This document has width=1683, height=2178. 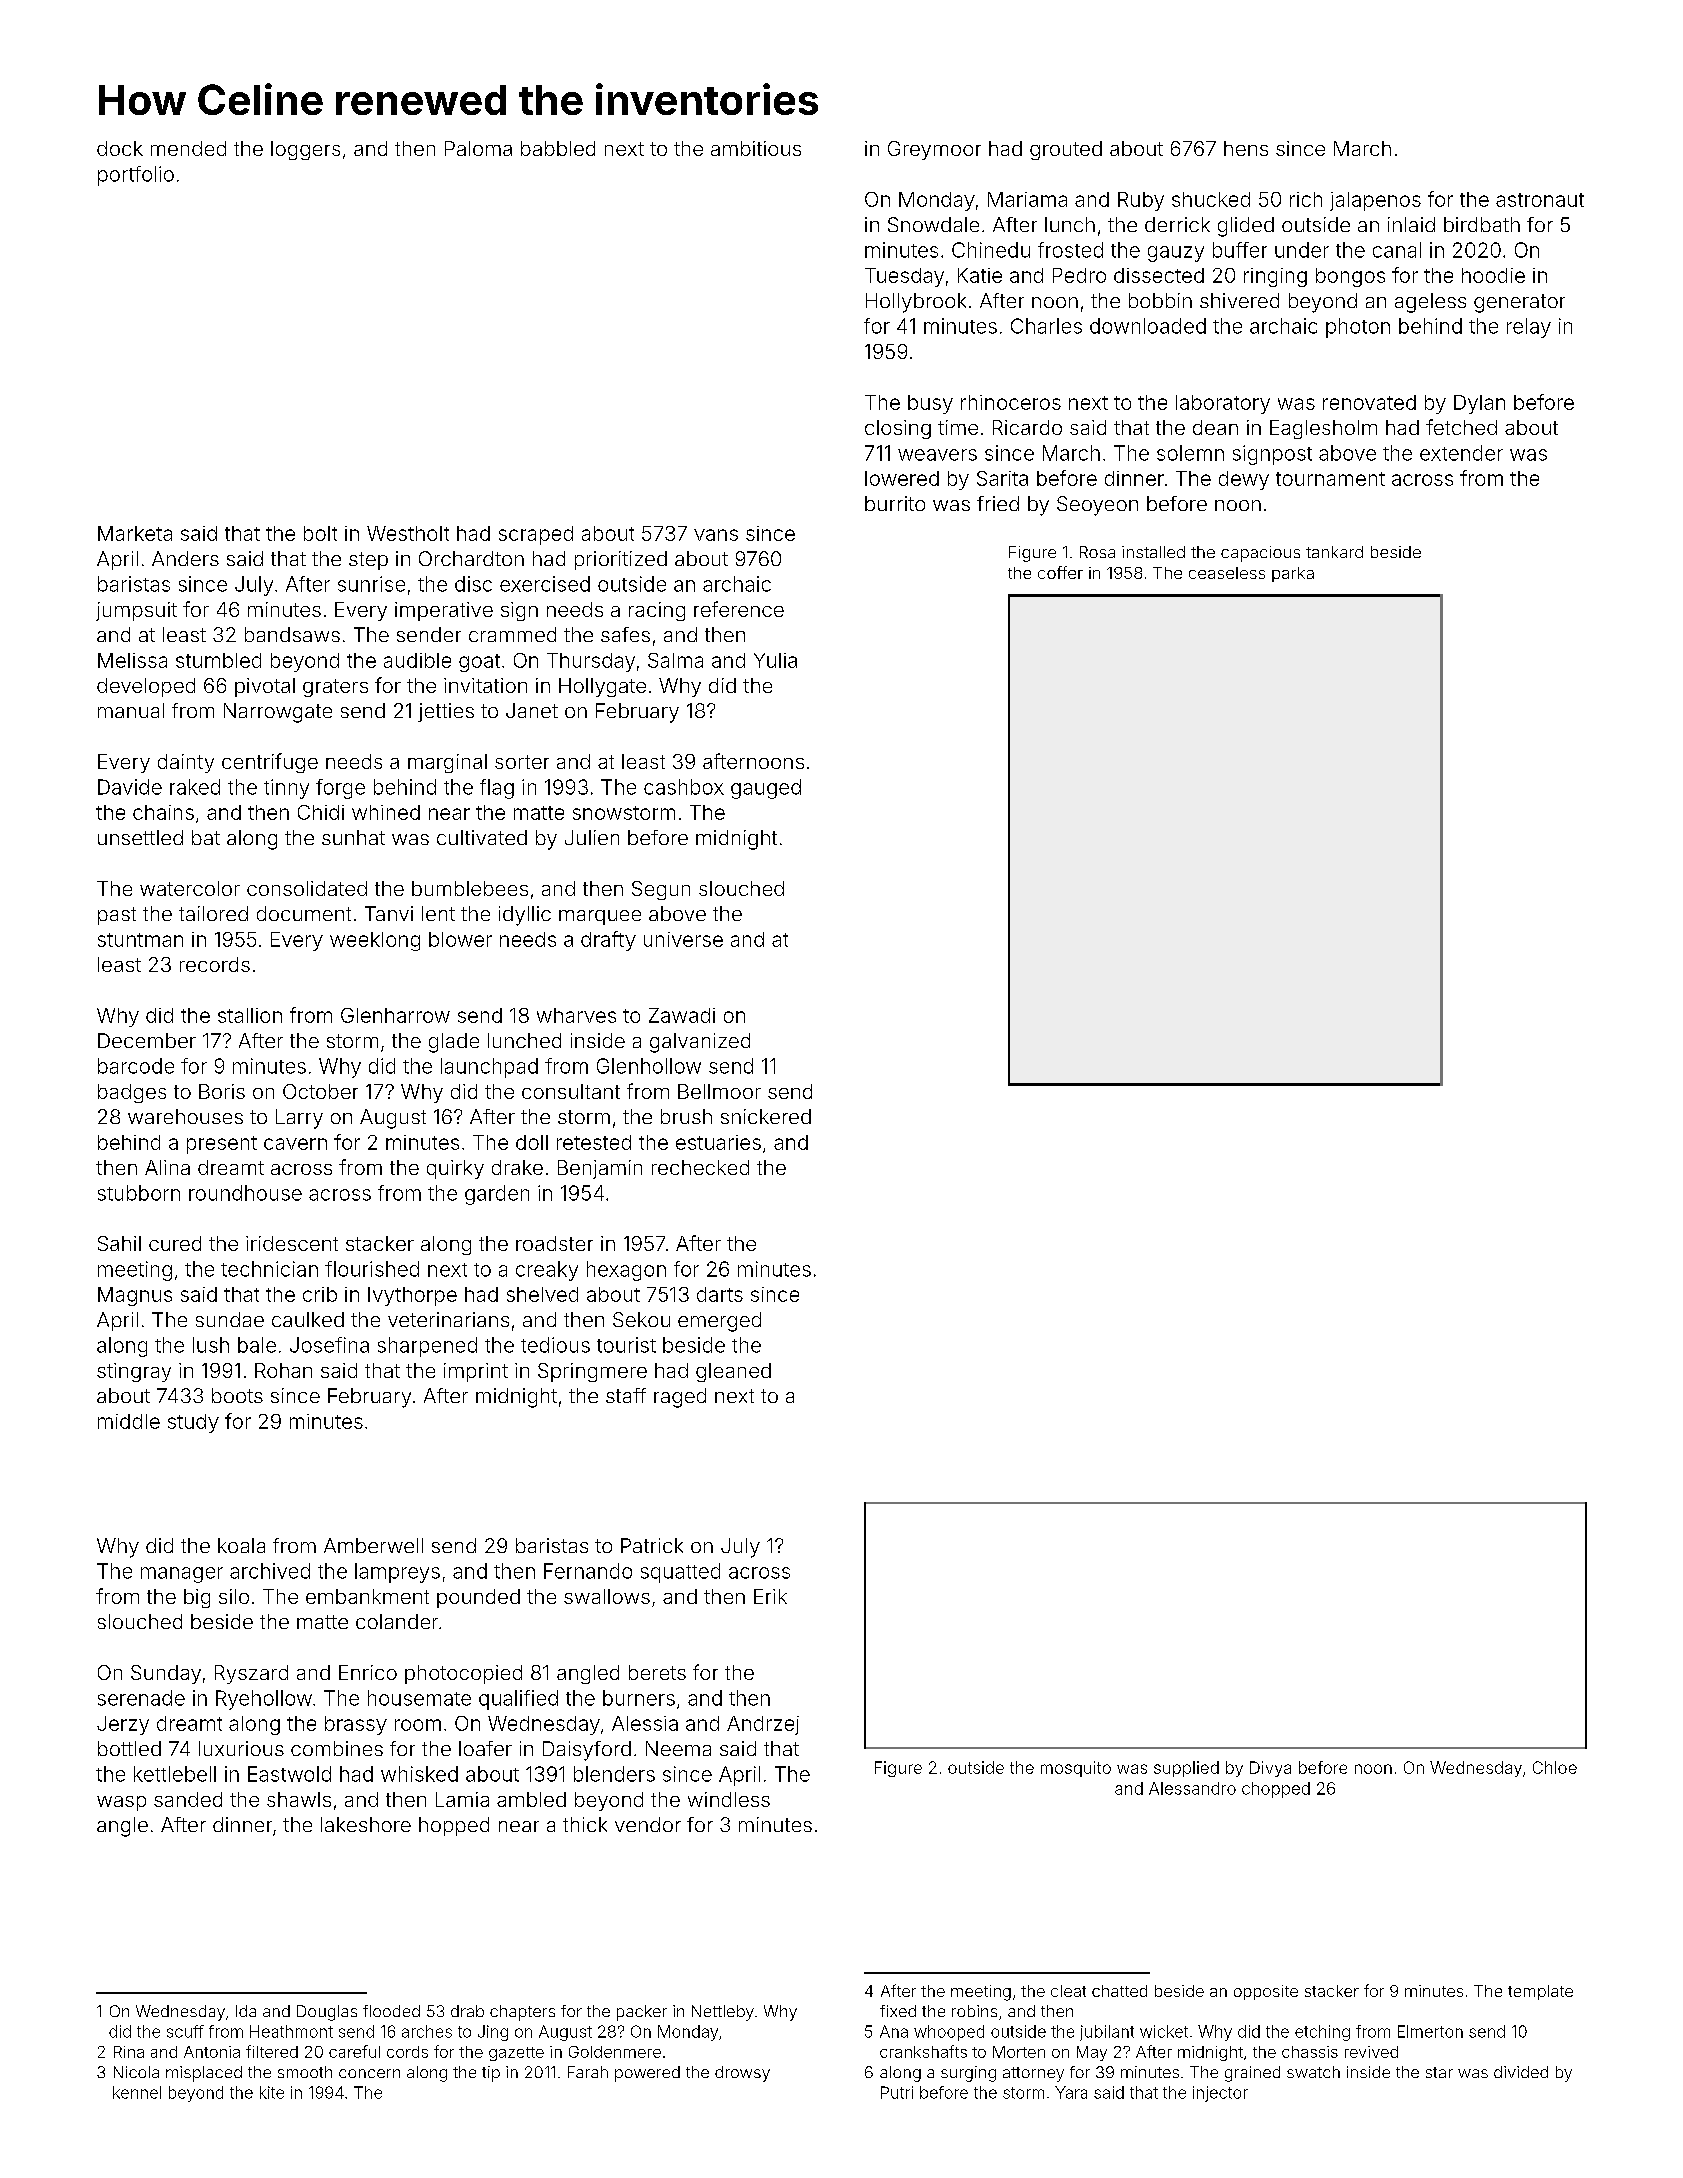 I want to click on raged, so click(x=680, y=1398).
